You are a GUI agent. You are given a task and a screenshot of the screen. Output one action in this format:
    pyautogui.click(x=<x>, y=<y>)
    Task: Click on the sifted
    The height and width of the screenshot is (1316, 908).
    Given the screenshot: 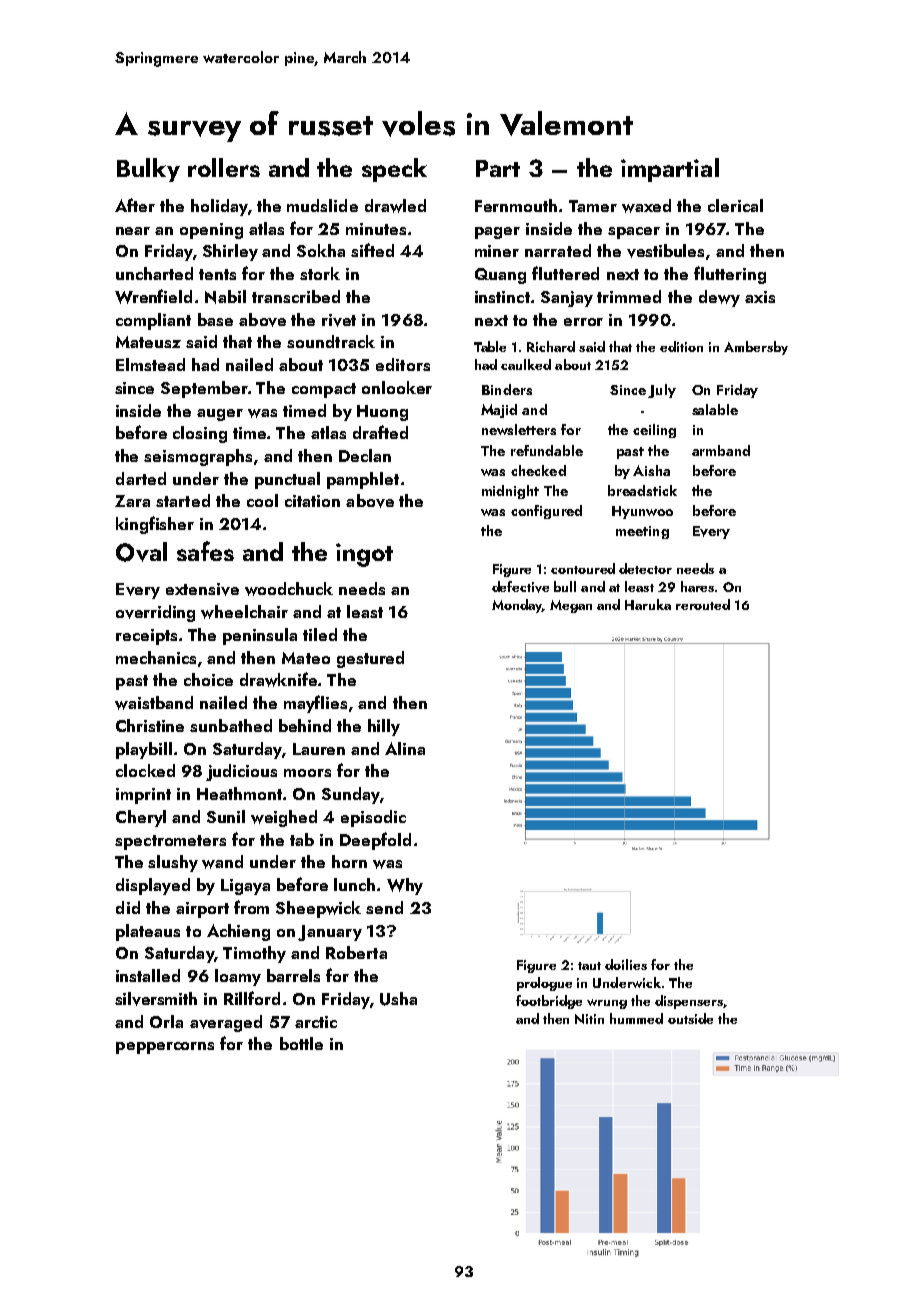 What is the action you would take?
    pyautogui.click(x=372, y=250)
